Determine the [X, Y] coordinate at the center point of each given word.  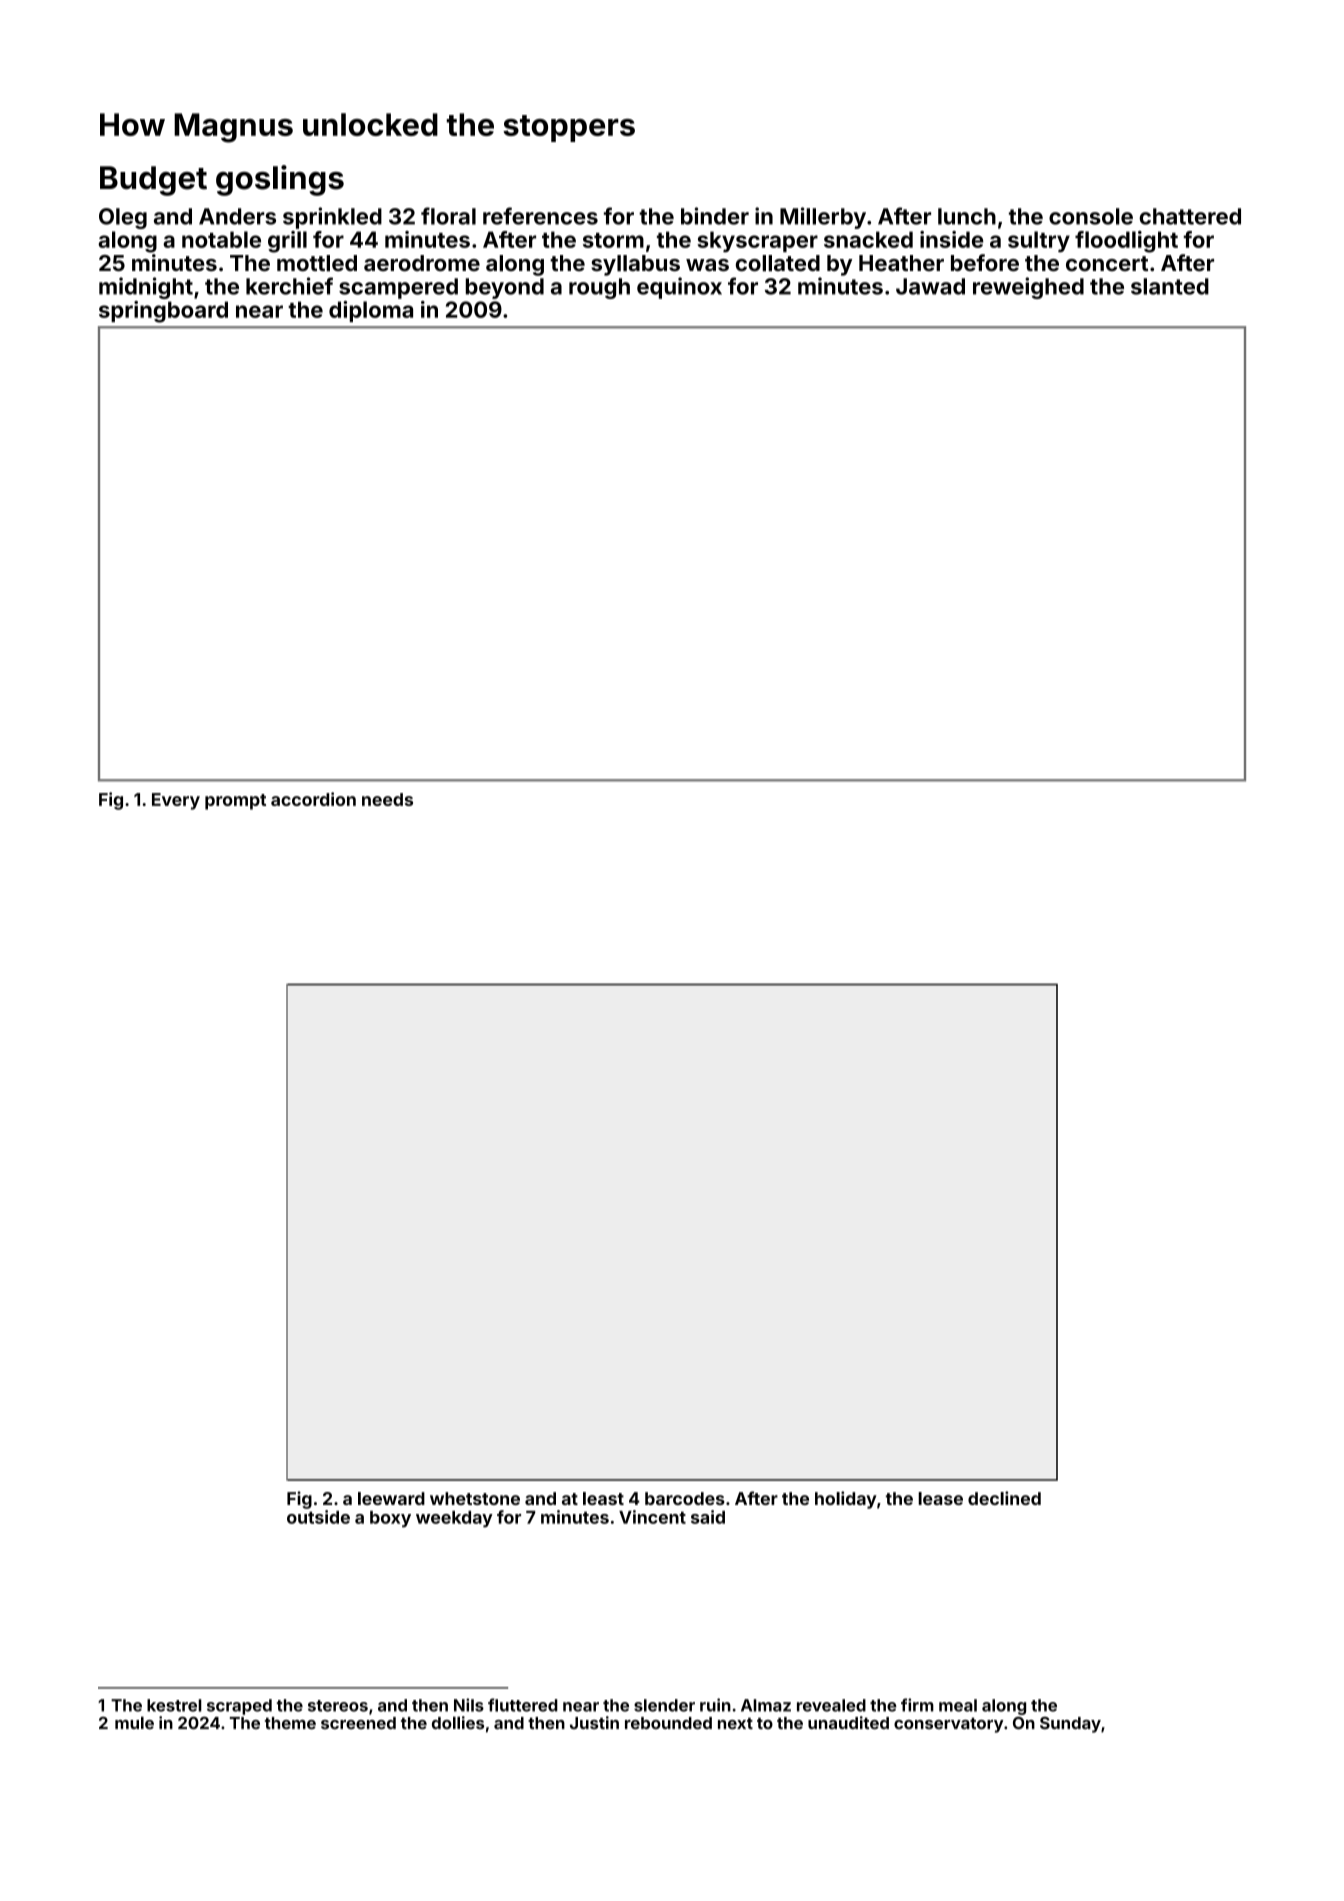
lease [940, 1498]
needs [387, 799]
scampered [398, 288]
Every [176, 801]
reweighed [1028, 288]
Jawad [930, 286]
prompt [235, 802]
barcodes [685, 1498]
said [708, 1517]
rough [599, 288]
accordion [313, 799]
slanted [1170, 286]
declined [1004, 1498]
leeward [391, 1498]
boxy [390, 1519]
